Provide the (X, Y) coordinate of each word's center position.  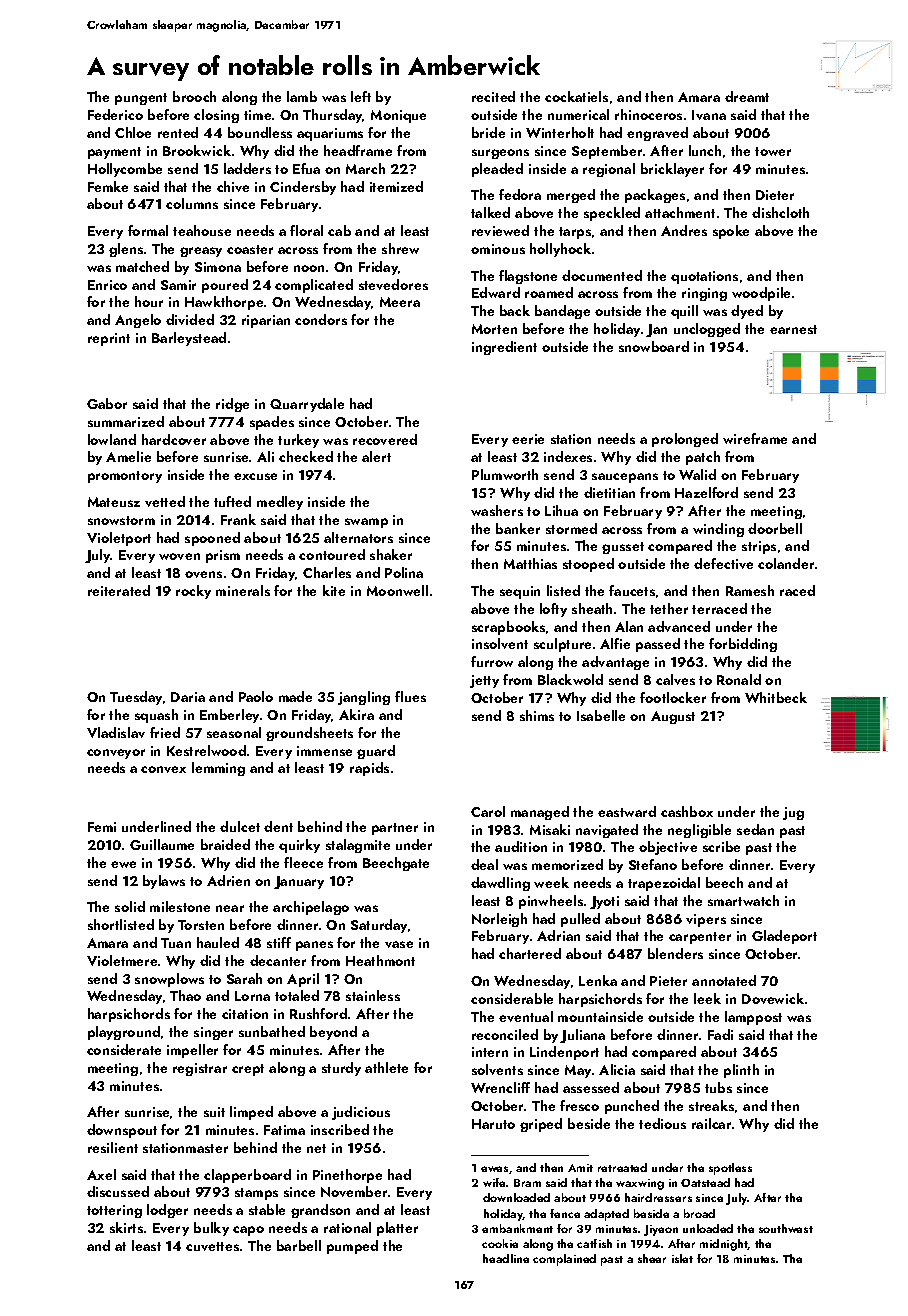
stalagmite (358, 846)
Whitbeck (776, 697)
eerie (528, 439)
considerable (512, 998)
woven (179, 556)
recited (493, 96)
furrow (492, 661)
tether (669, 608)
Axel (101, 1174)
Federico (115, 114)
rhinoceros (648, 114)
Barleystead (189, 339)
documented (602, 275)
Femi (102, 827)
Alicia (617, 1069)
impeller (192, 1051)
